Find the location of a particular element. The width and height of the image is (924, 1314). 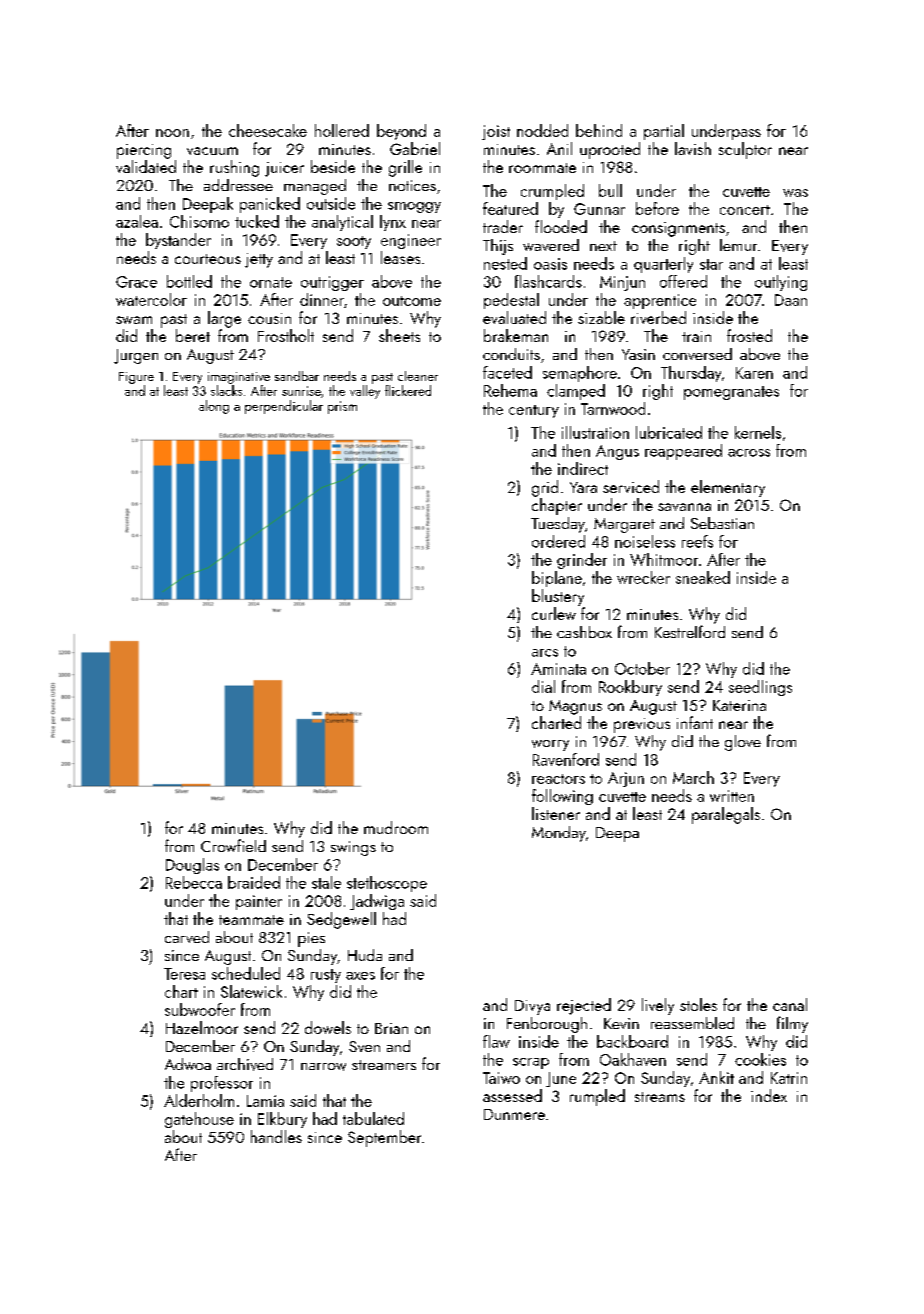

reappeared is located at coordinates (683, 452).
